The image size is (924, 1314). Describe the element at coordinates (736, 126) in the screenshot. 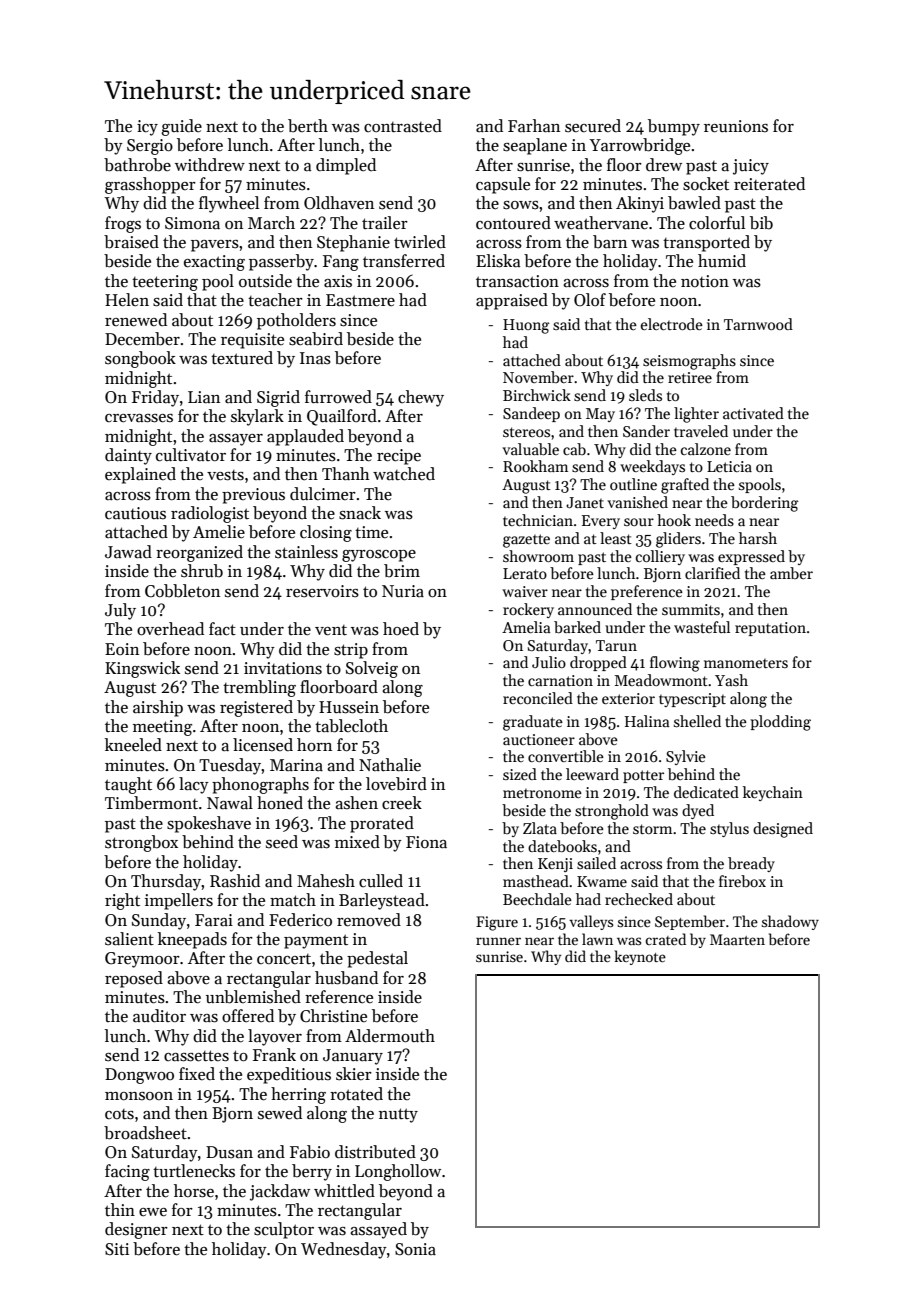

I see `reunions` at that location.
